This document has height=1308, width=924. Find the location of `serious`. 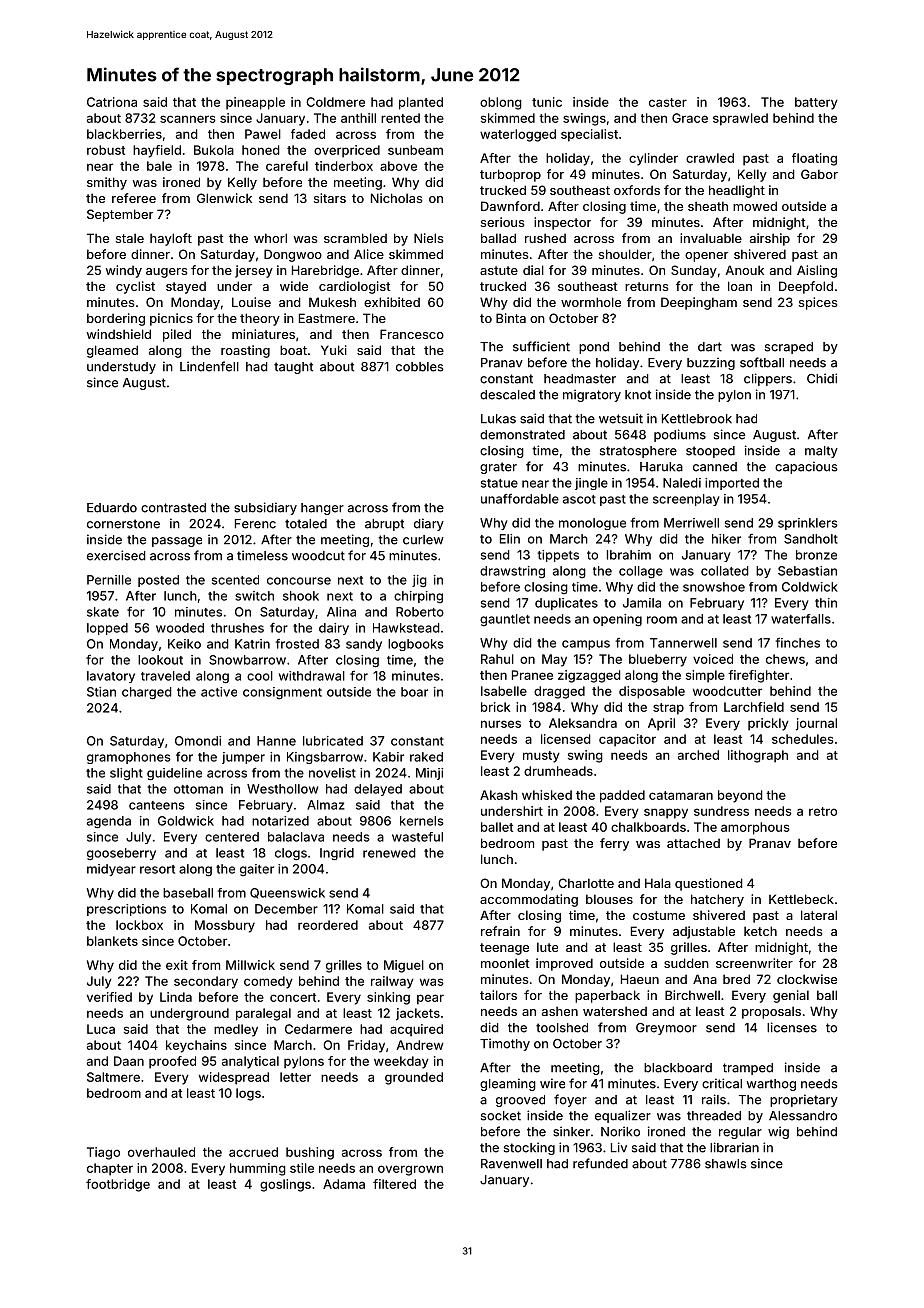

serious is located at coordinates (502, 222).
